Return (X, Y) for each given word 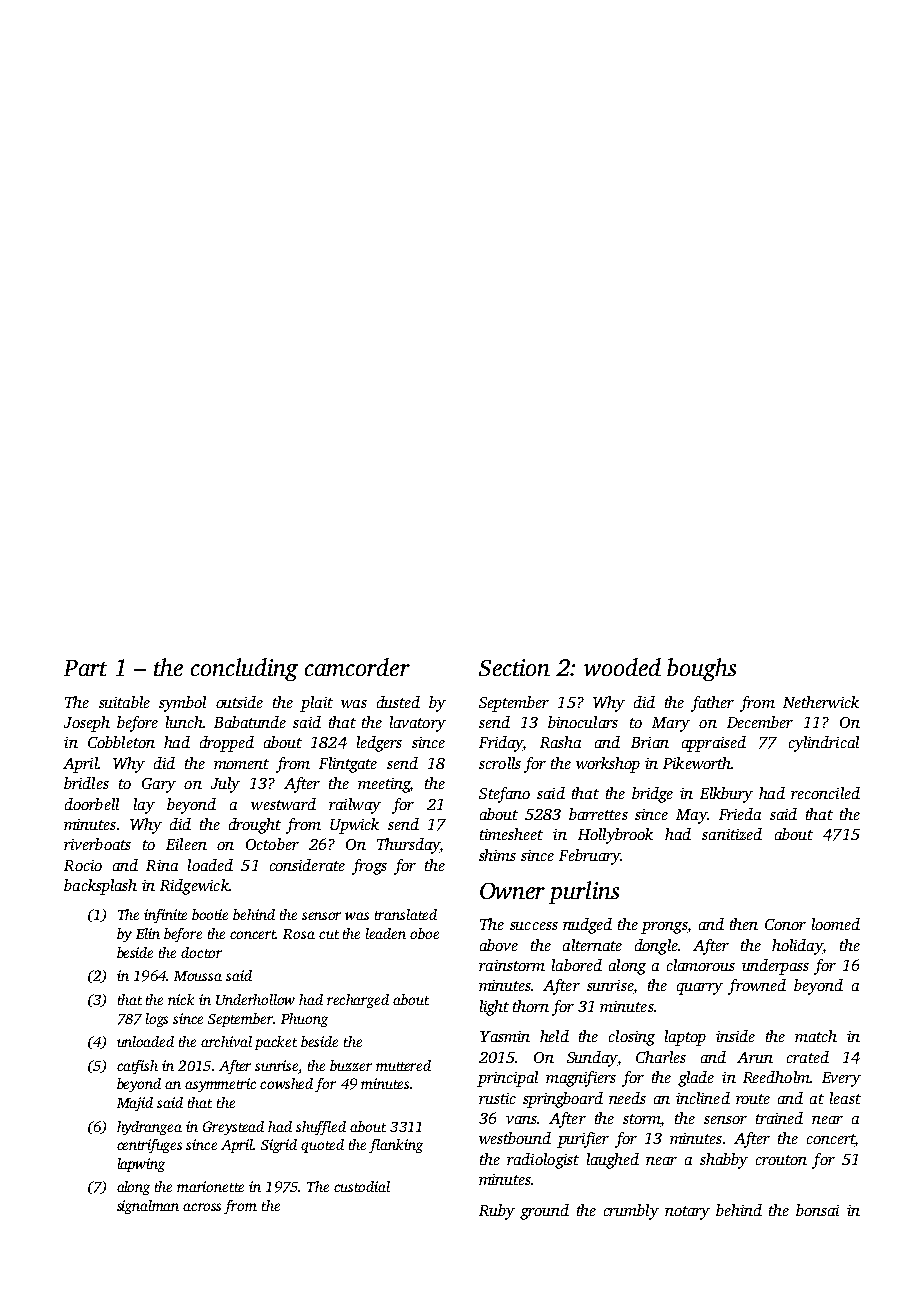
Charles (661, 1057)
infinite (165, 916)
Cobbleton (121, 742)
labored (577, 965)
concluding (244, 669)
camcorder (357, 667)
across (202, 1207)
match (816, 1036)
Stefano (504, 795)
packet (276, 1043)
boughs (701, 669)
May (691, 816)
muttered (403, 1065)
